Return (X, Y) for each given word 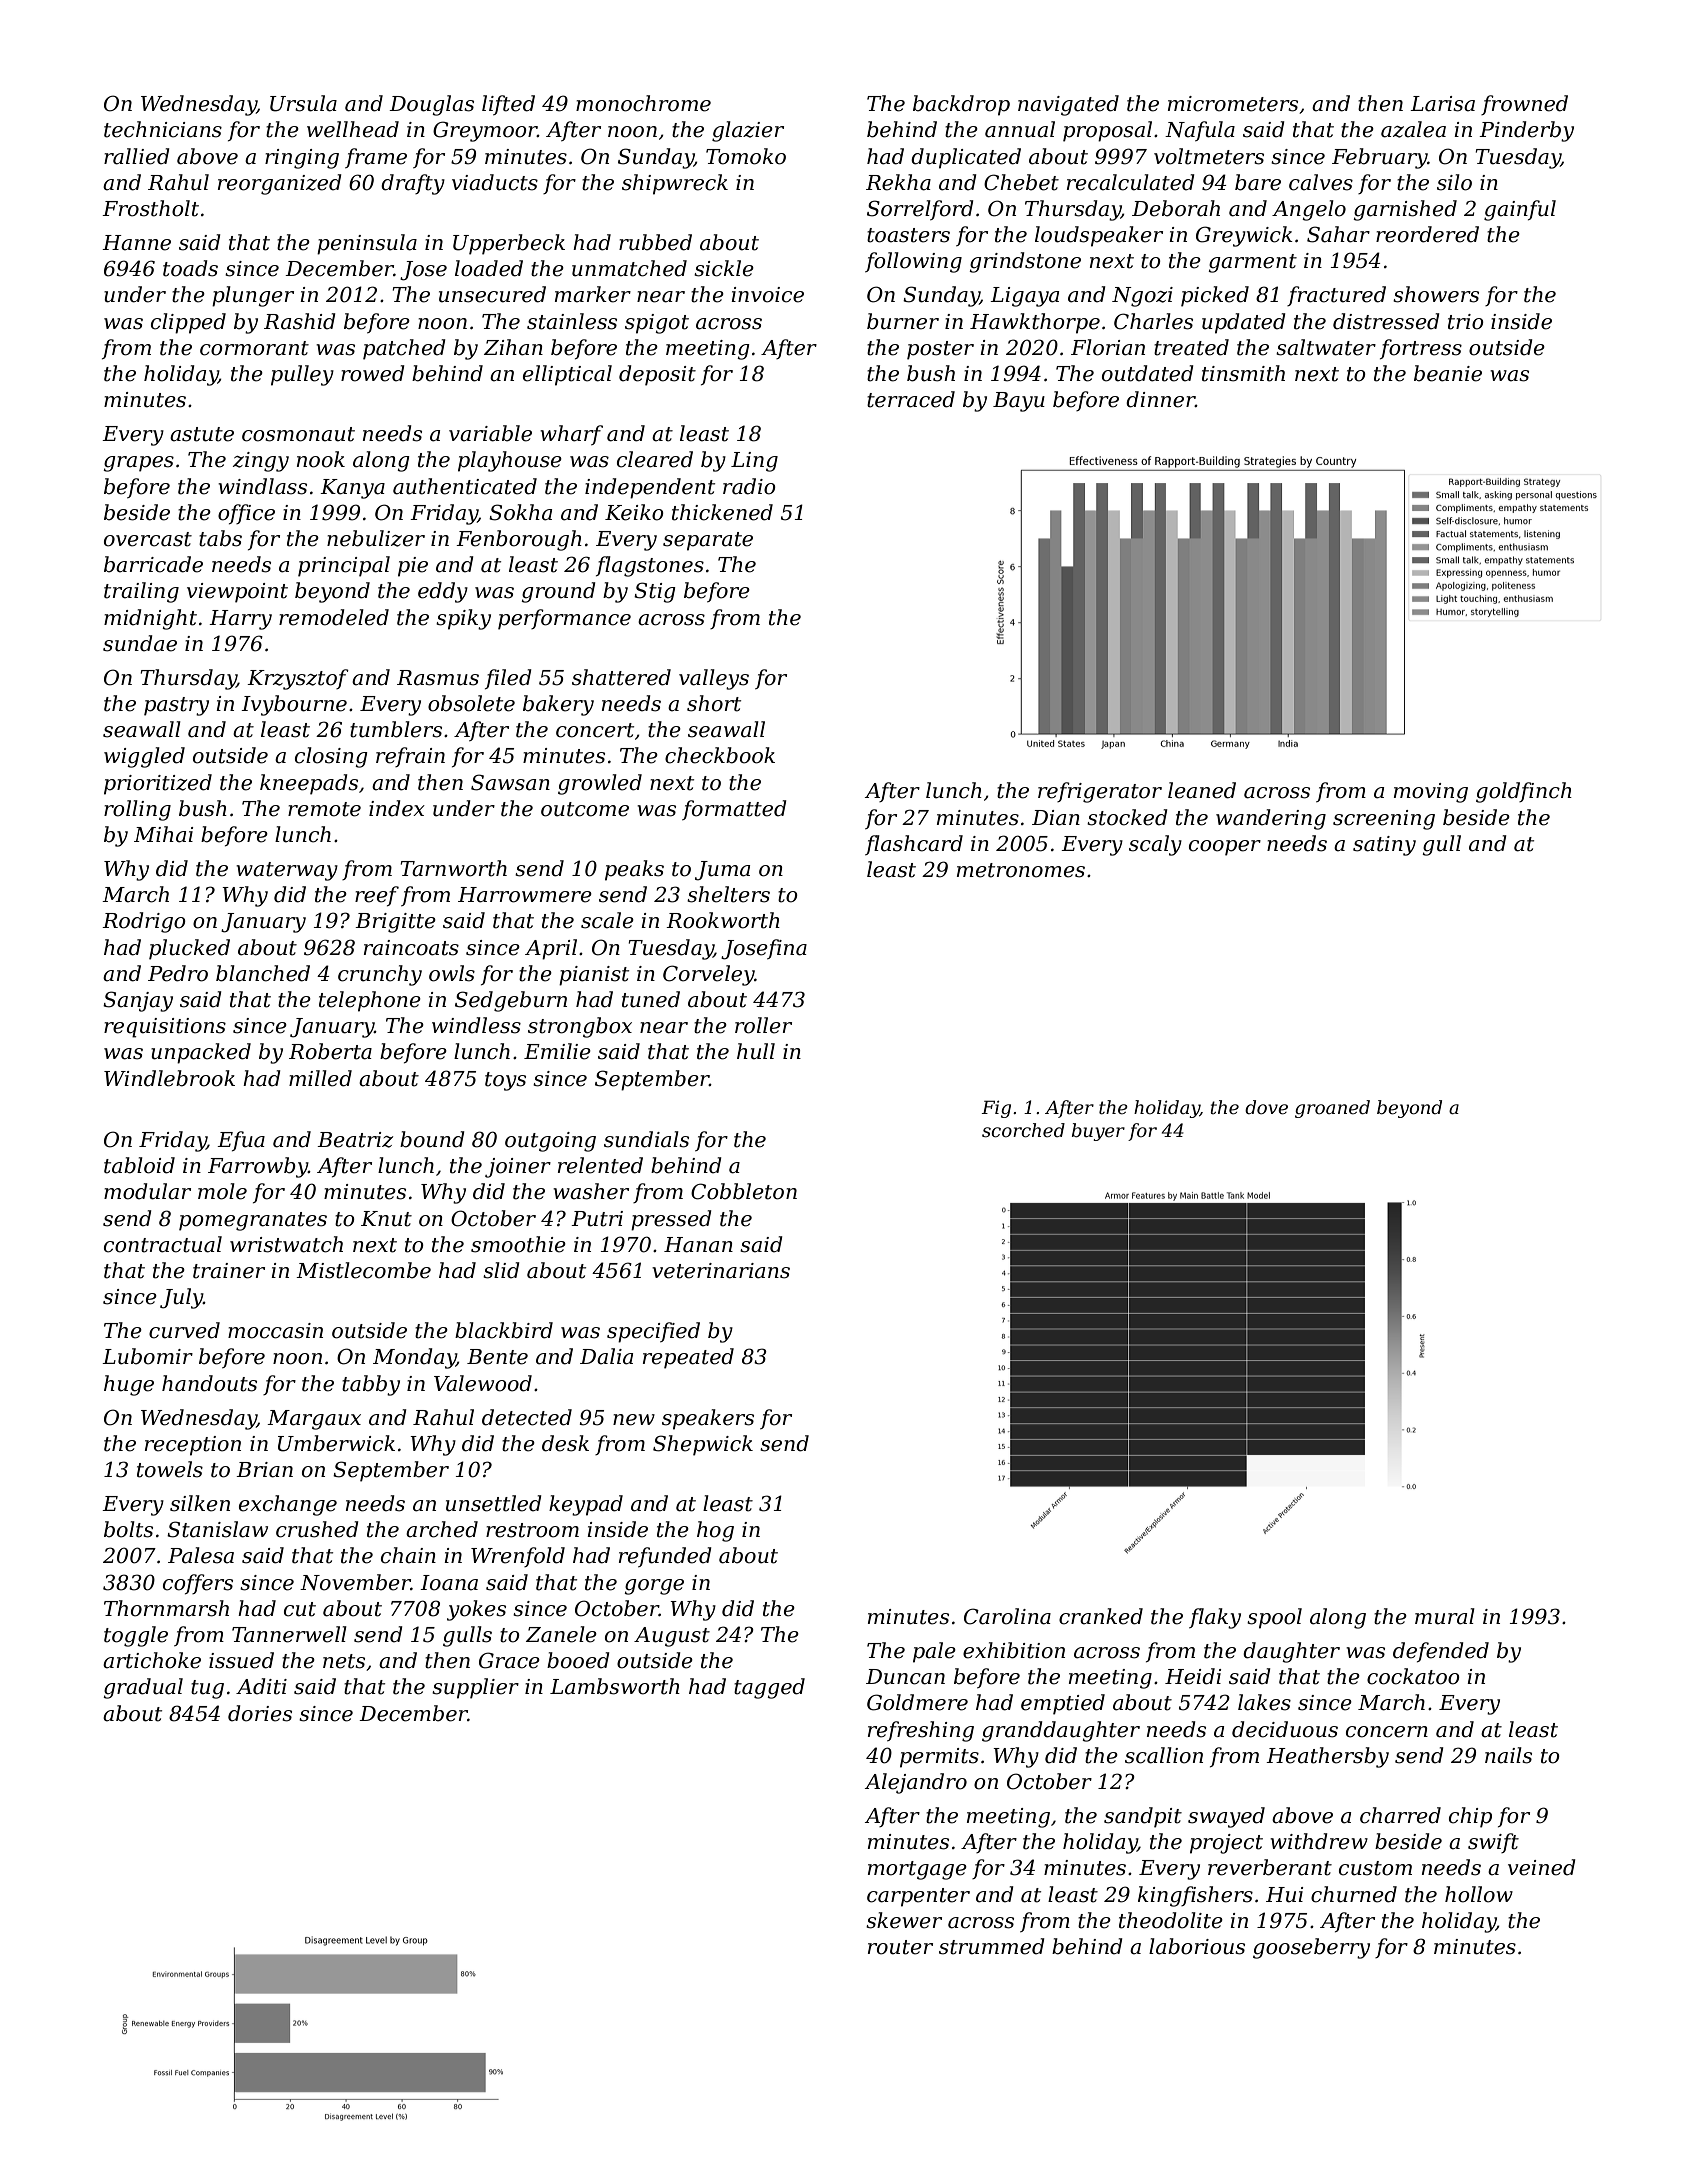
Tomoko (746, 156)
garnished (1405, 210)
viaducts (495, 182)
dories (260, 1713)
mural (1445, 1616)
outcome (585, 809)
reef (377, 896)
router (900, 1947)
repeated (688, 1358)
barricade (153, 564)
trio (1466, 322)
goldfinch (1524, 792)
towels (170, 1469)
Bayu (1019, 402)
